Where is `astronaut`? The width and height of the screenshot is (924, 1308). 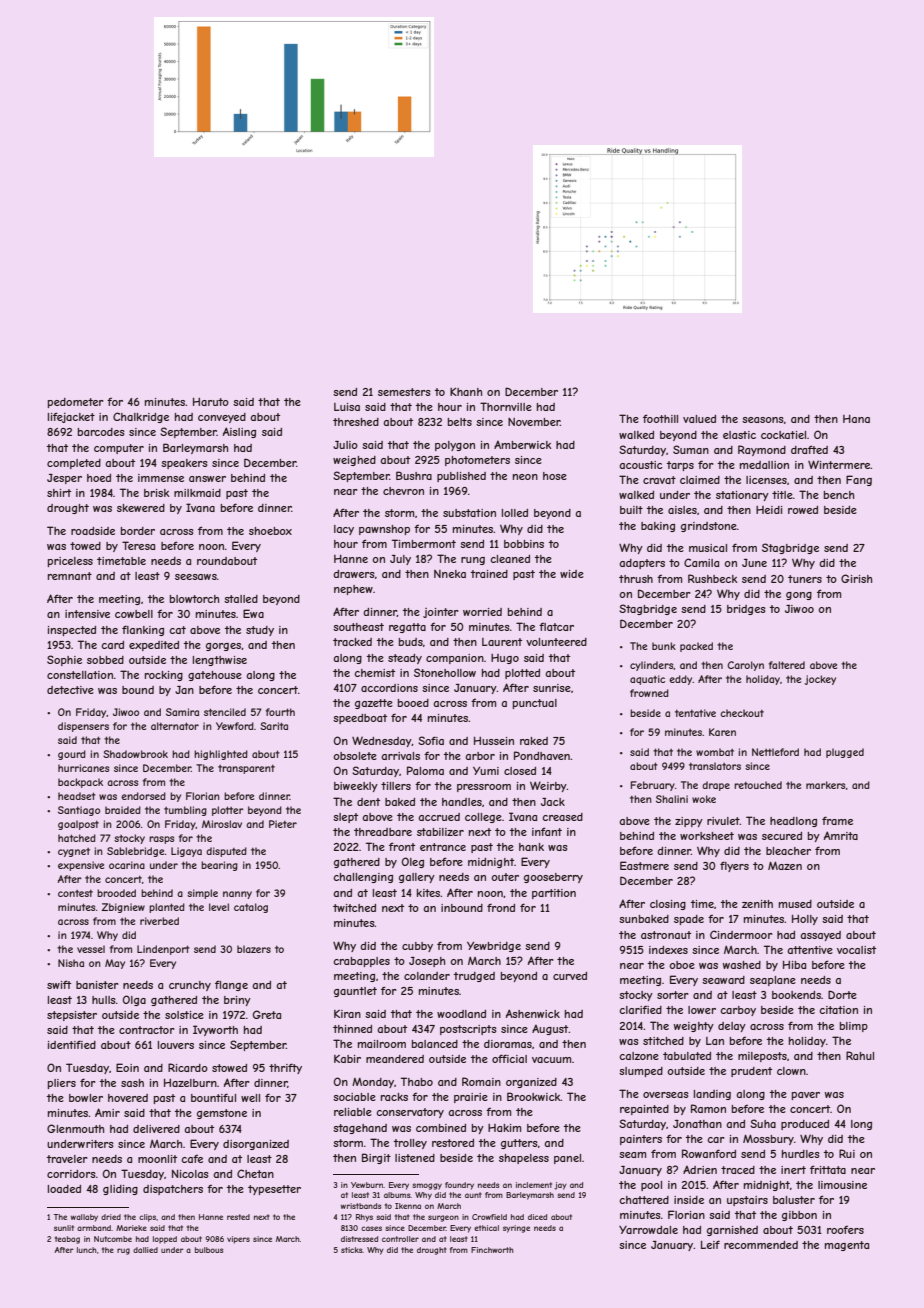 astronaut is located at coordinates (666, 935).
